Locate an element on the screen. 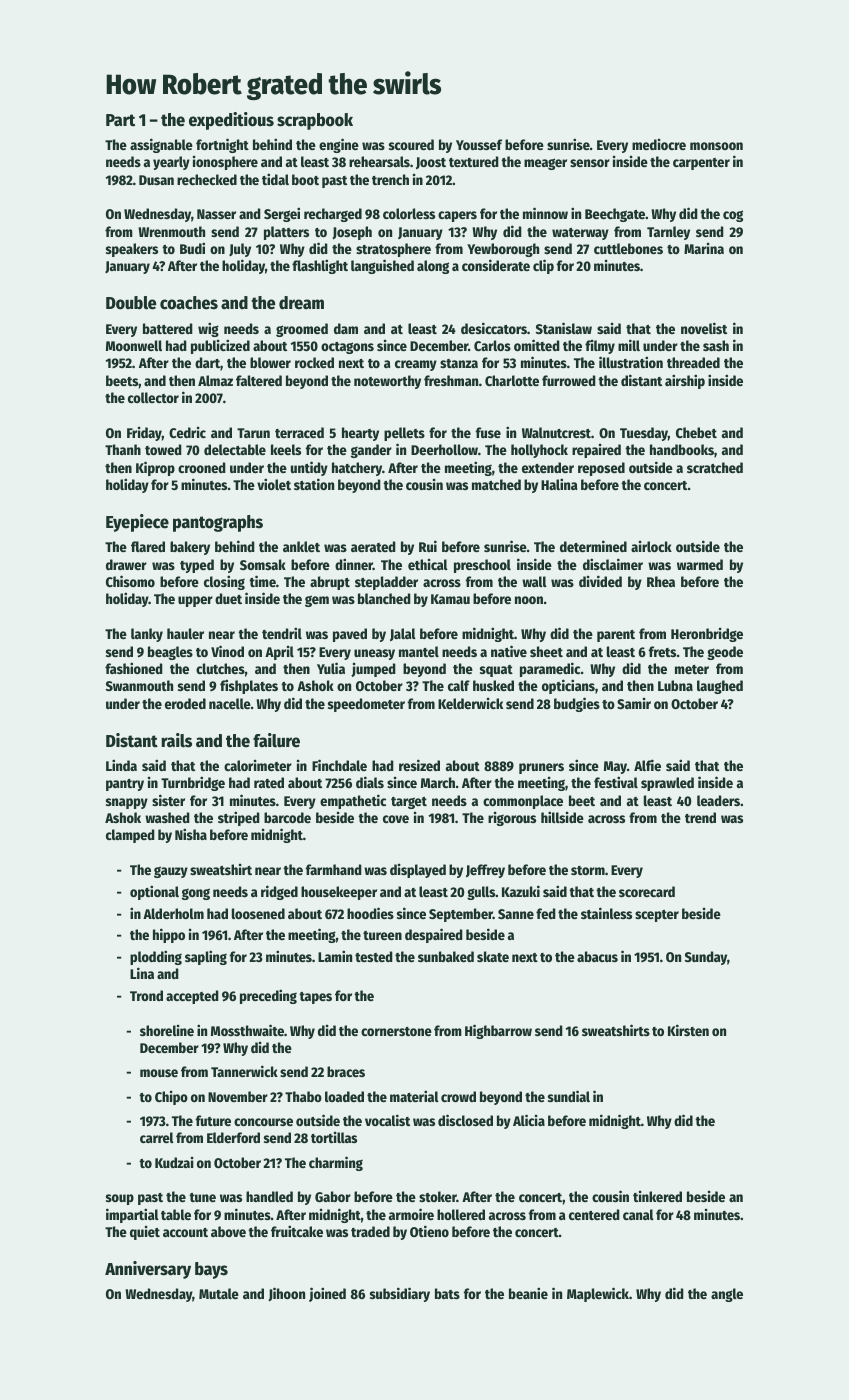 The width and height of the screenshot is (849, 1400). Kirsten is located at coordinates (688, 1030).
